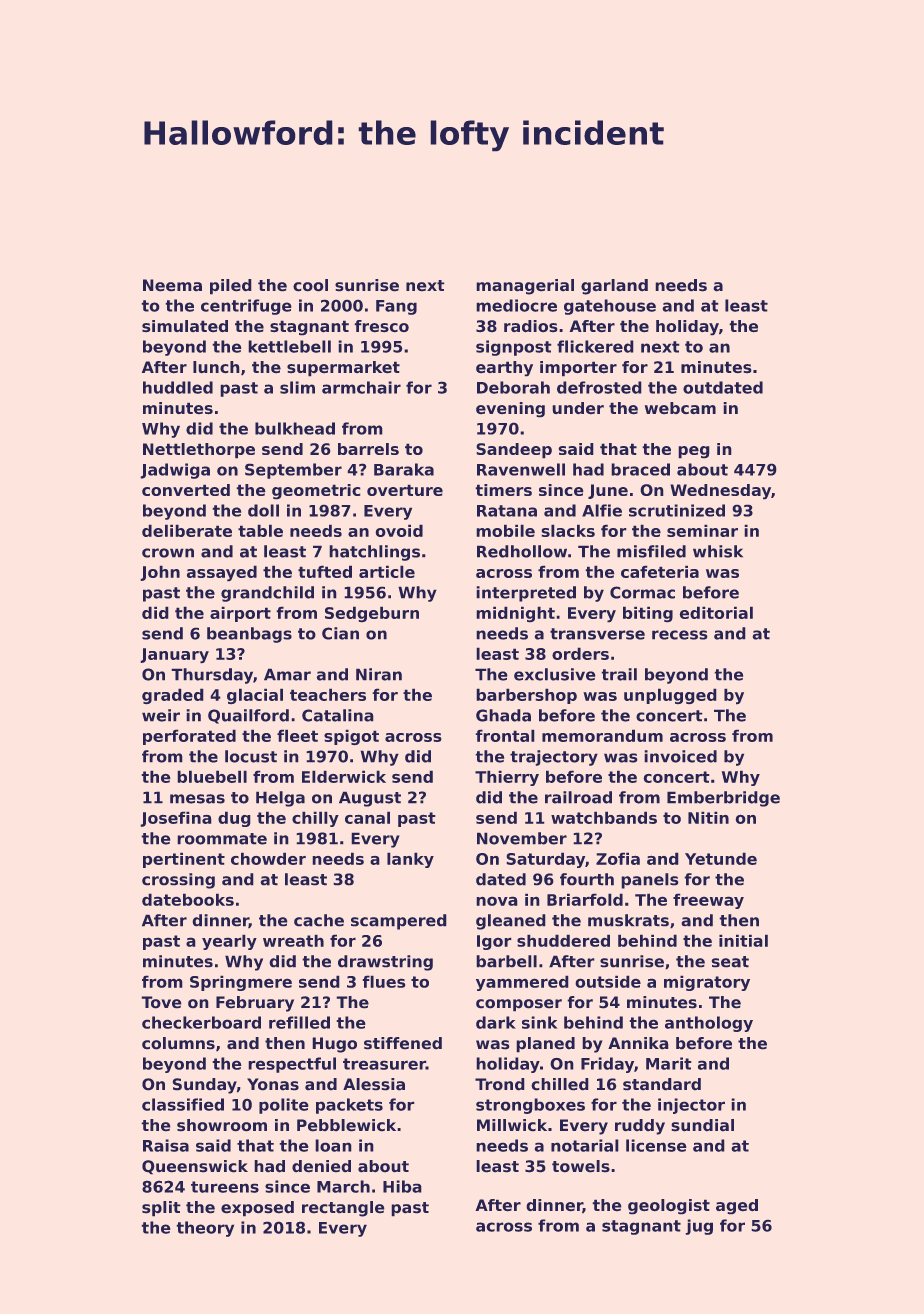 This image has width=924, height=1314. I want to click on split, so click(161, 1208).
